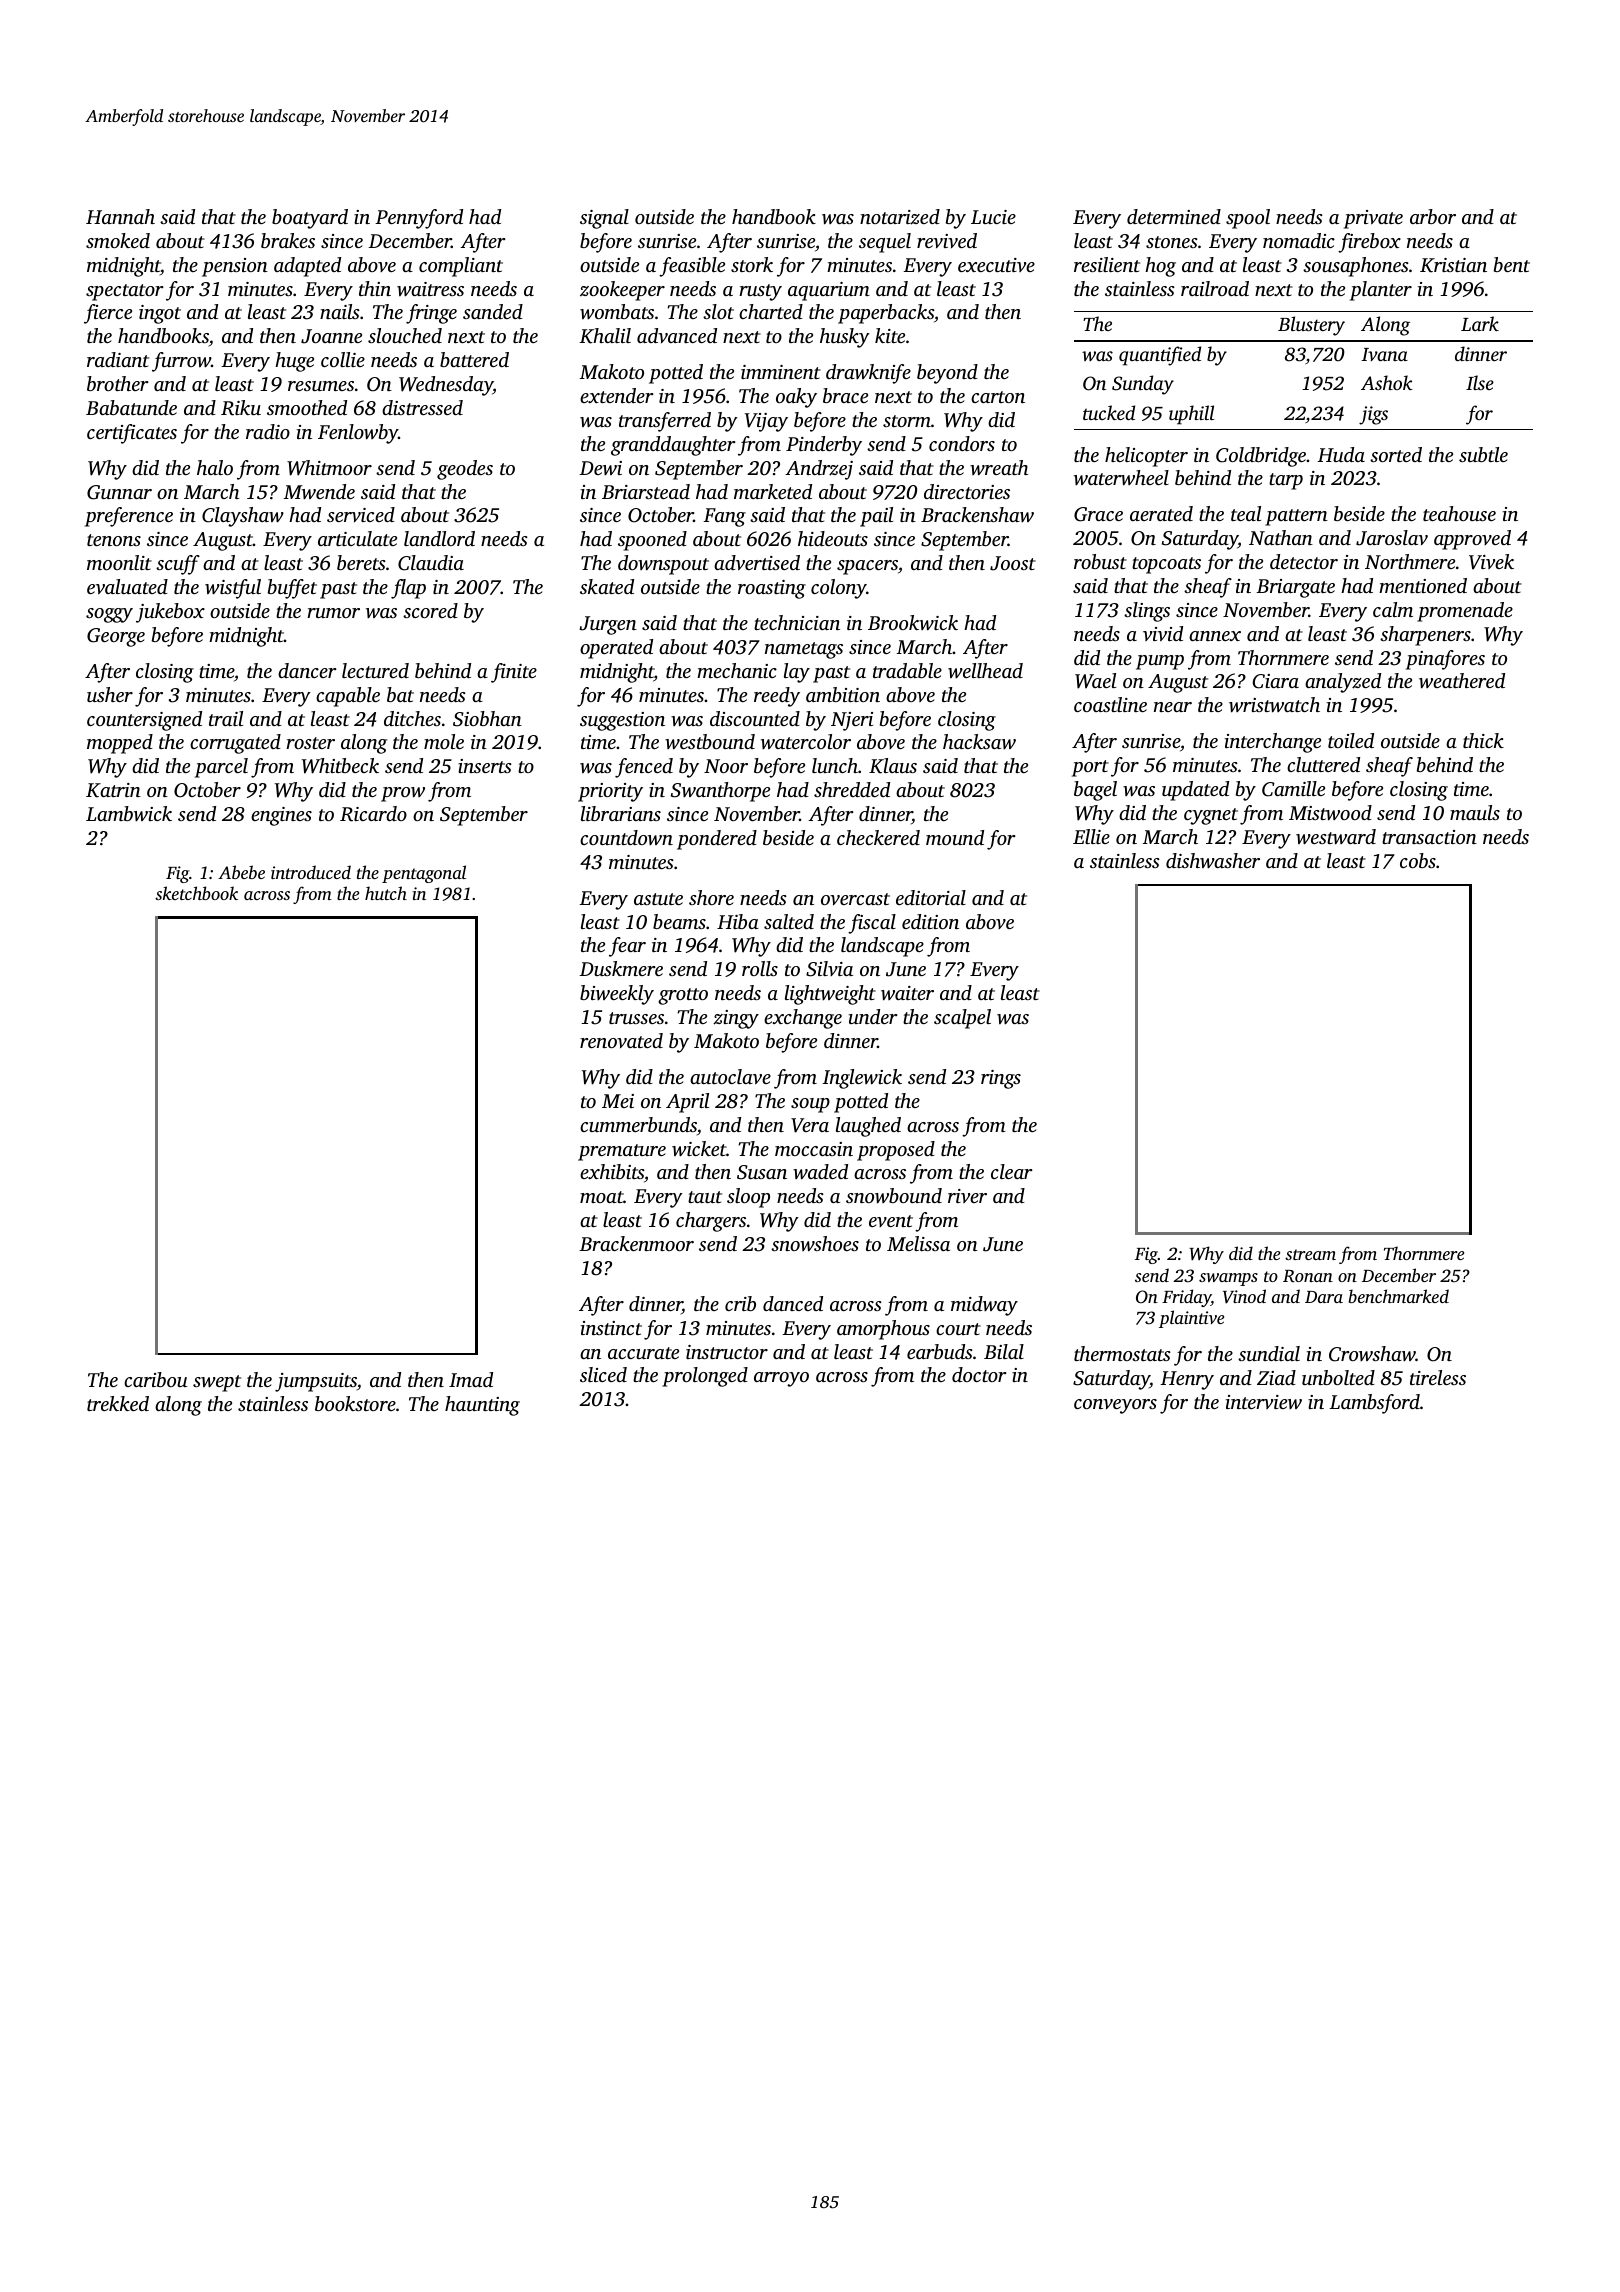  What do you see at coordinates (979, 741) in the page?
I see `hacksaw` at bounding box center [979, 741].
